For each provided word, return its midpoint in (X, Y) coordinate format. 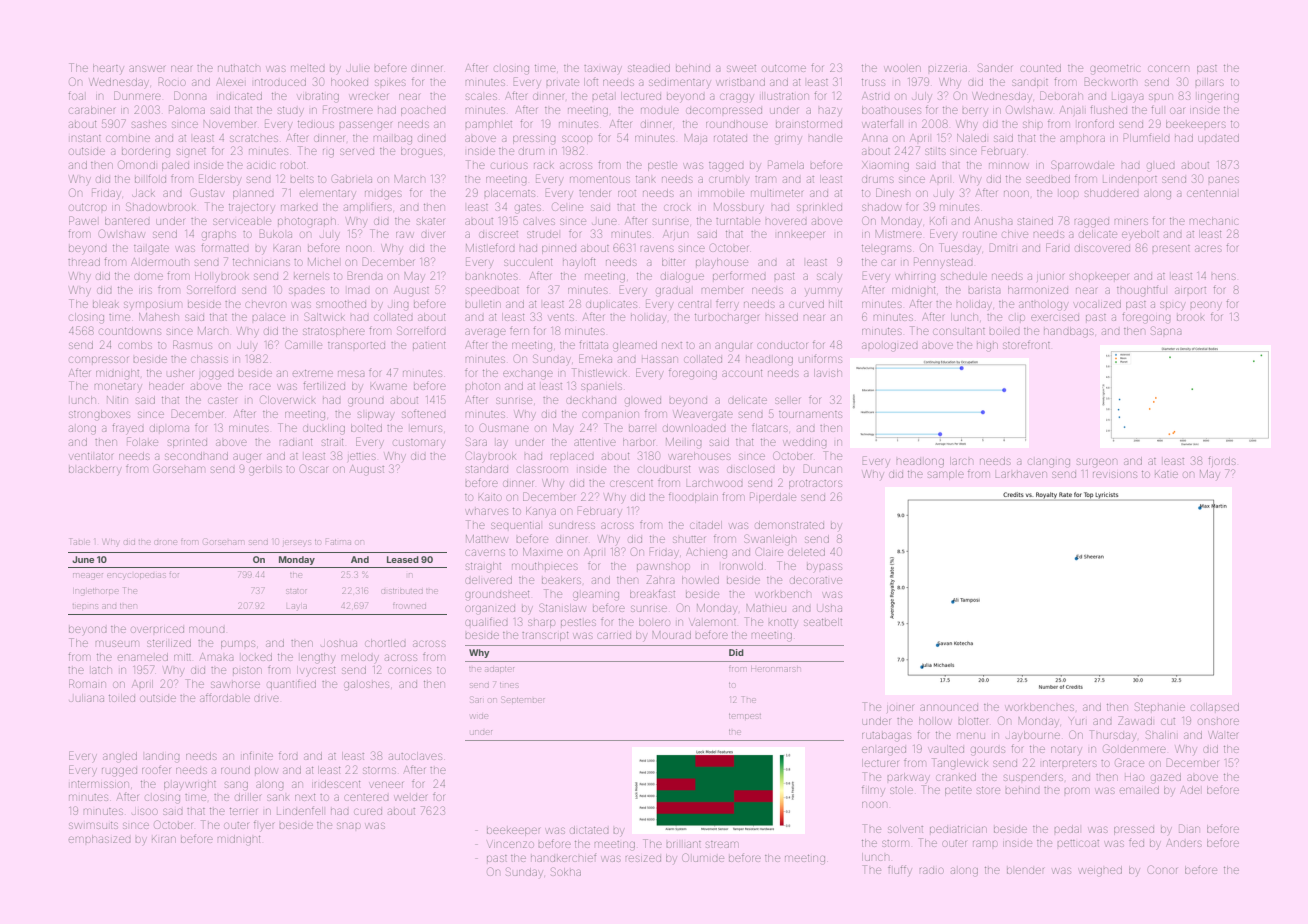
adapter (499, 669)
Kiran (164, 839)
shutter (689, 539)
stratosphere (334, 332)
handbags (1069, 332)
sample (946, 475)
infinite (258, 755)
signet (191, 153)
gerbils (265, 470)
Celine (567, 206)
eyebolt (1140, 235)
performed (739, 275)
